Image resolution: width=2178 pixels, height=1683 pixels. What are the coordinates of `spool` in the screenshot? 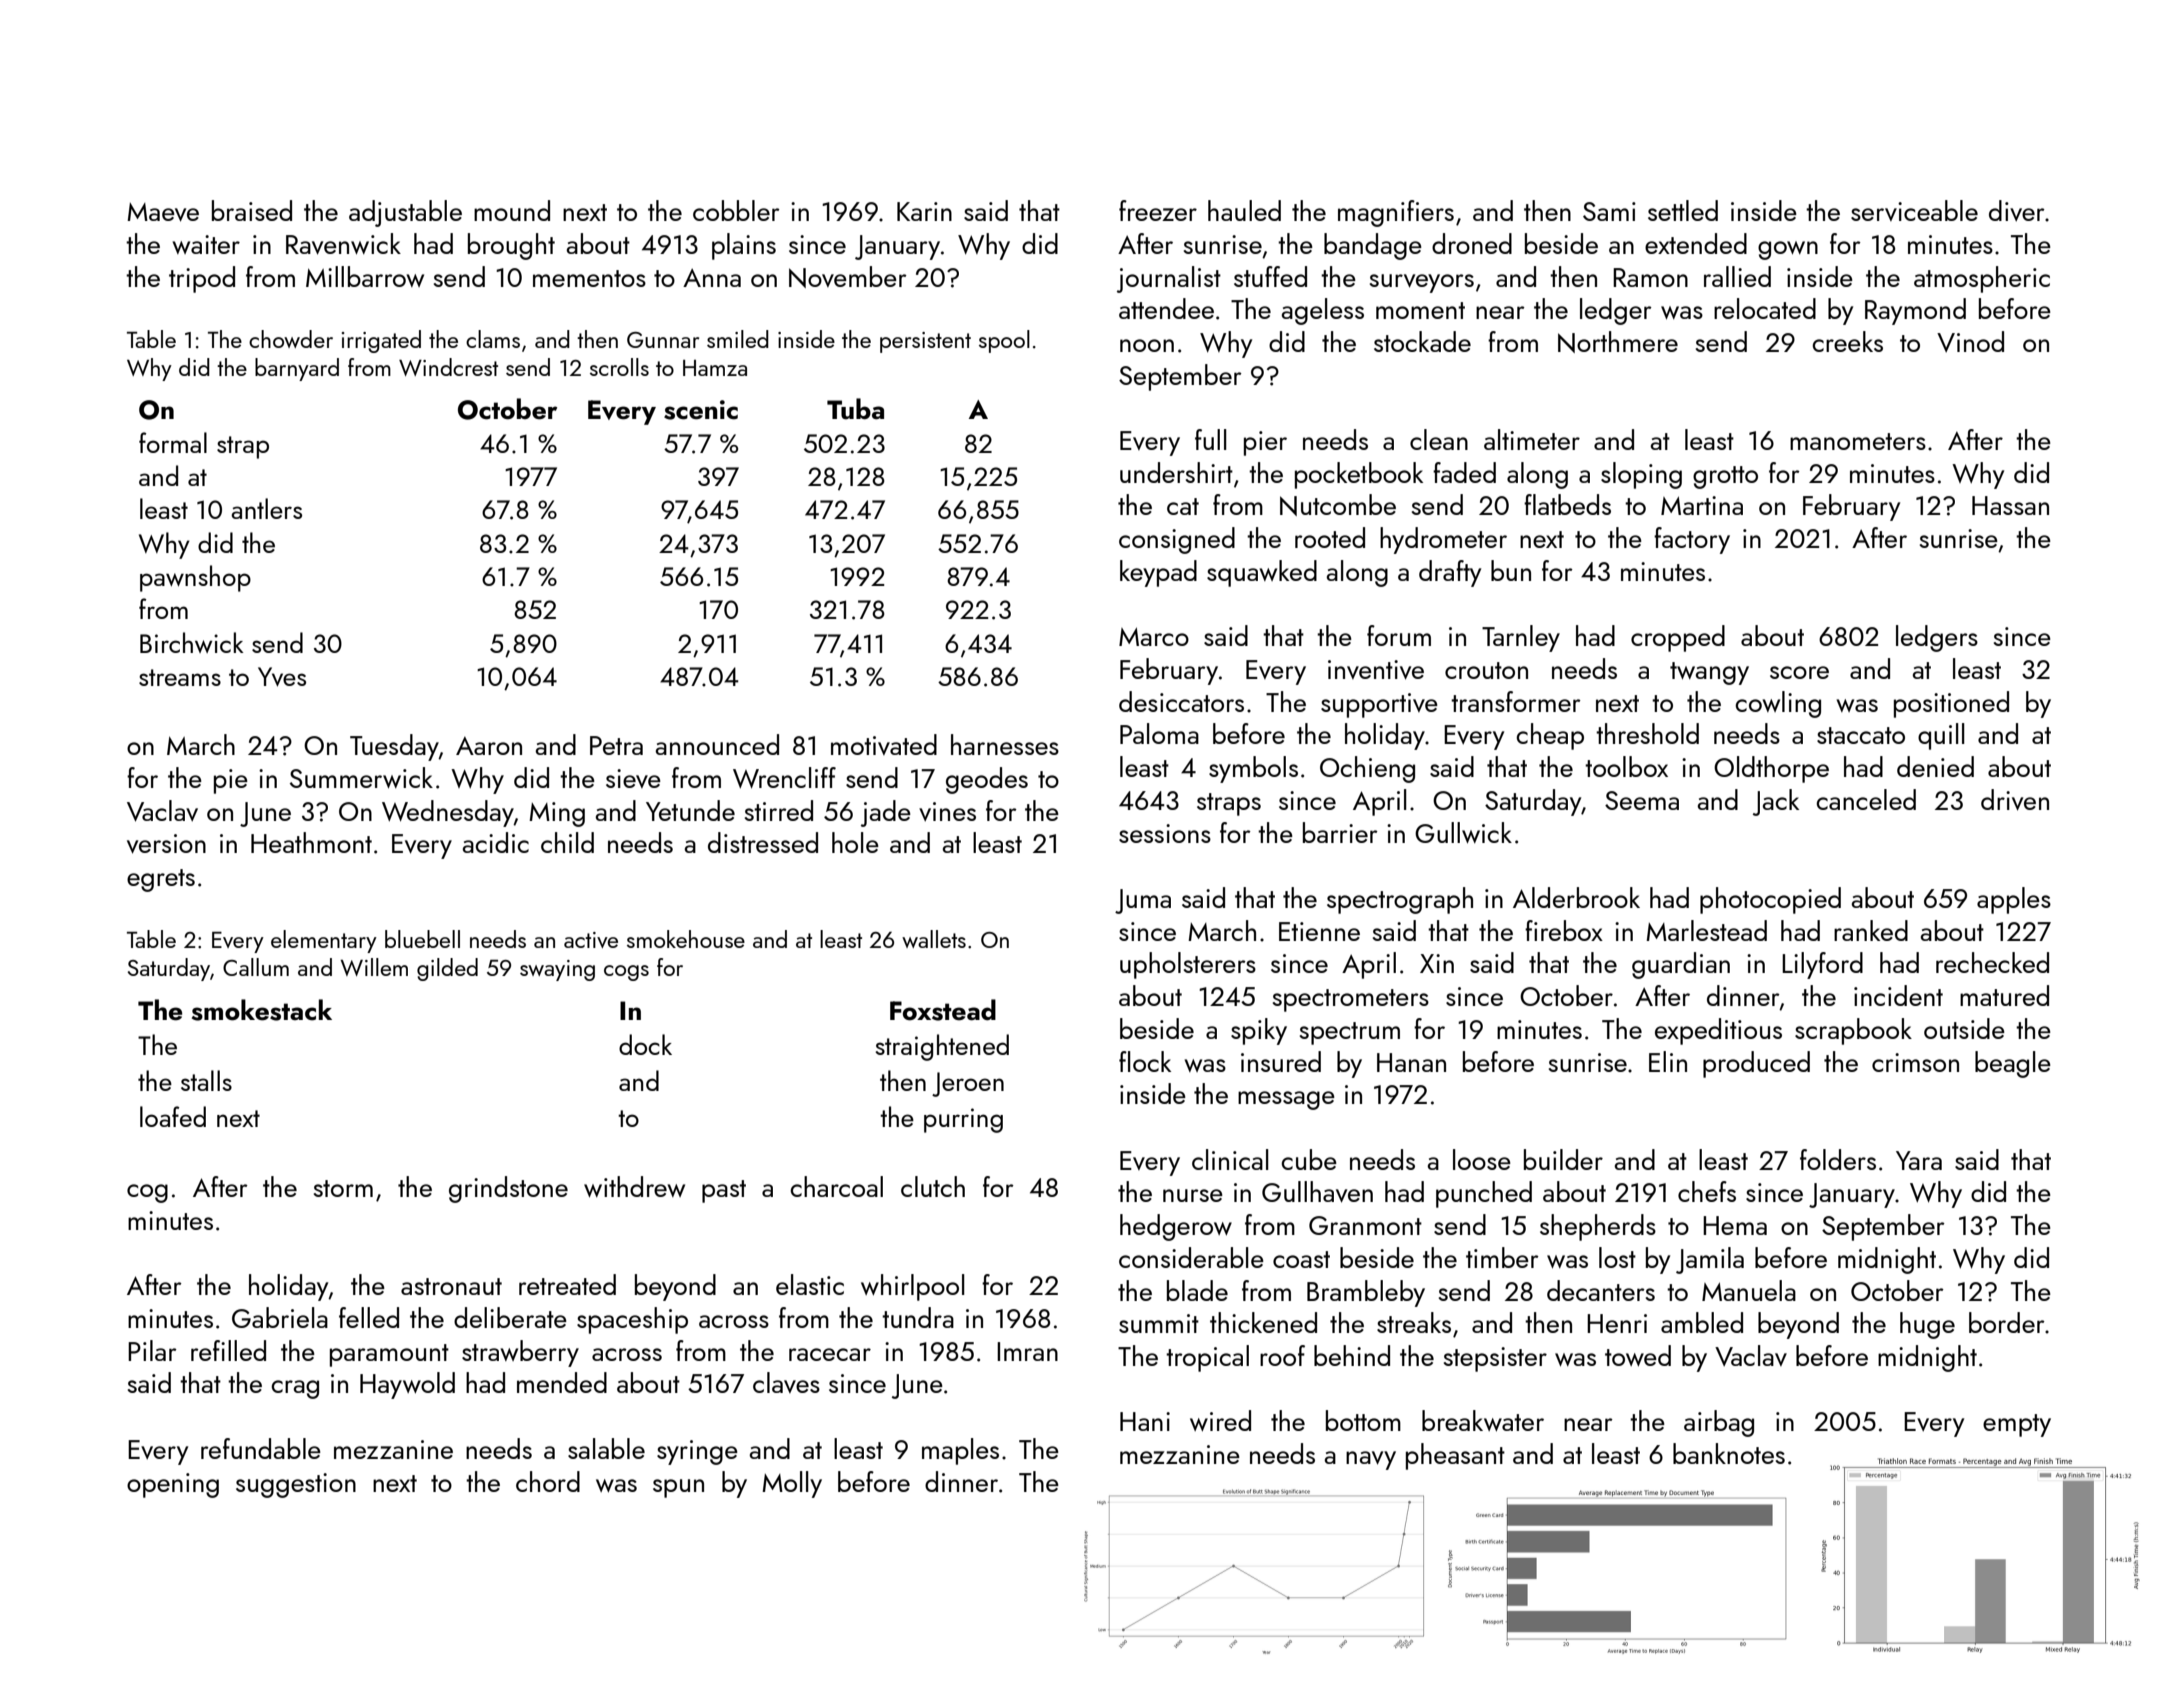 It's located at (1004, 341).
